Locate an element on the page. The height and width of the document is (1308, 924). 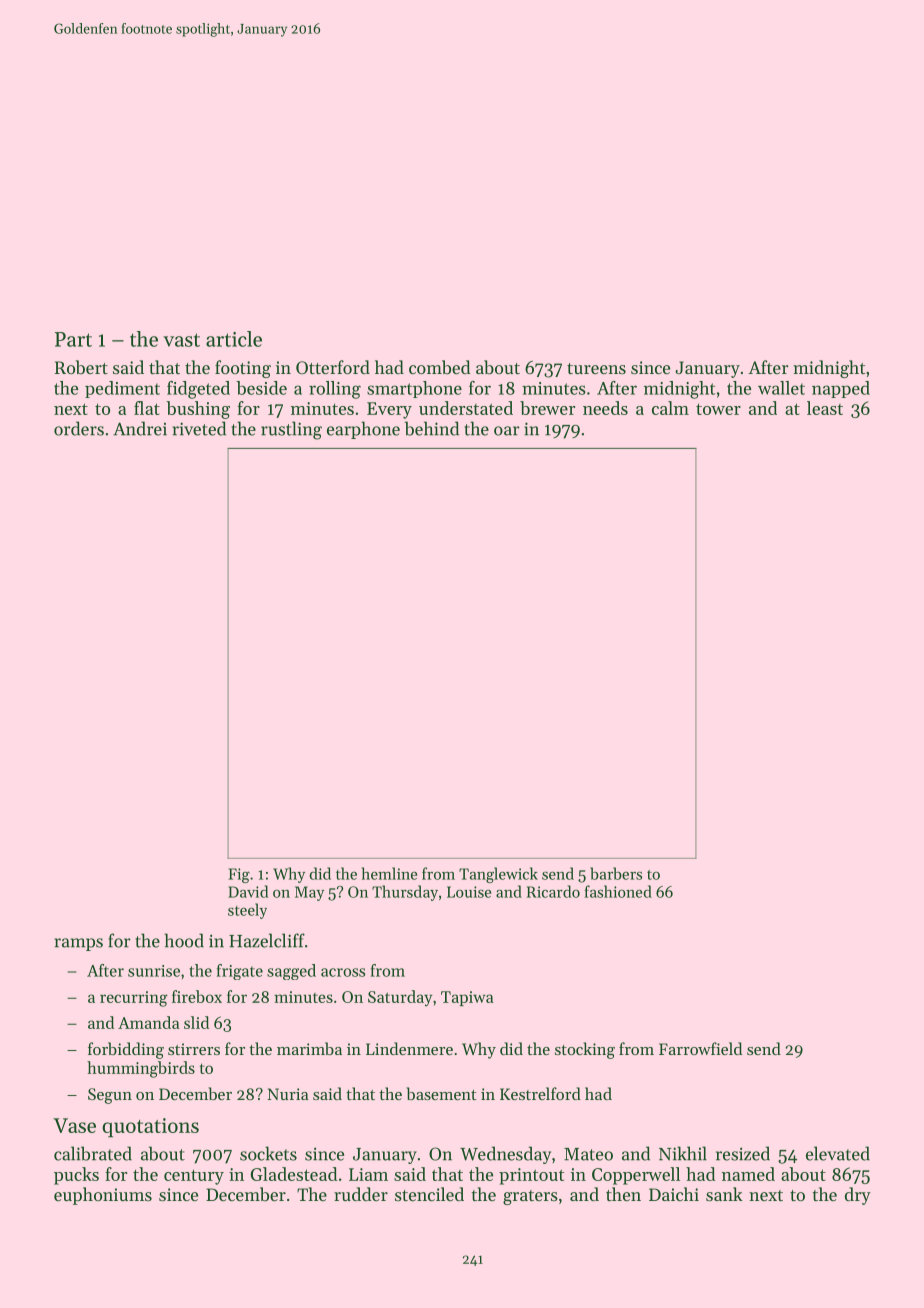
Mateo is located at coordinates (588, 1154).
